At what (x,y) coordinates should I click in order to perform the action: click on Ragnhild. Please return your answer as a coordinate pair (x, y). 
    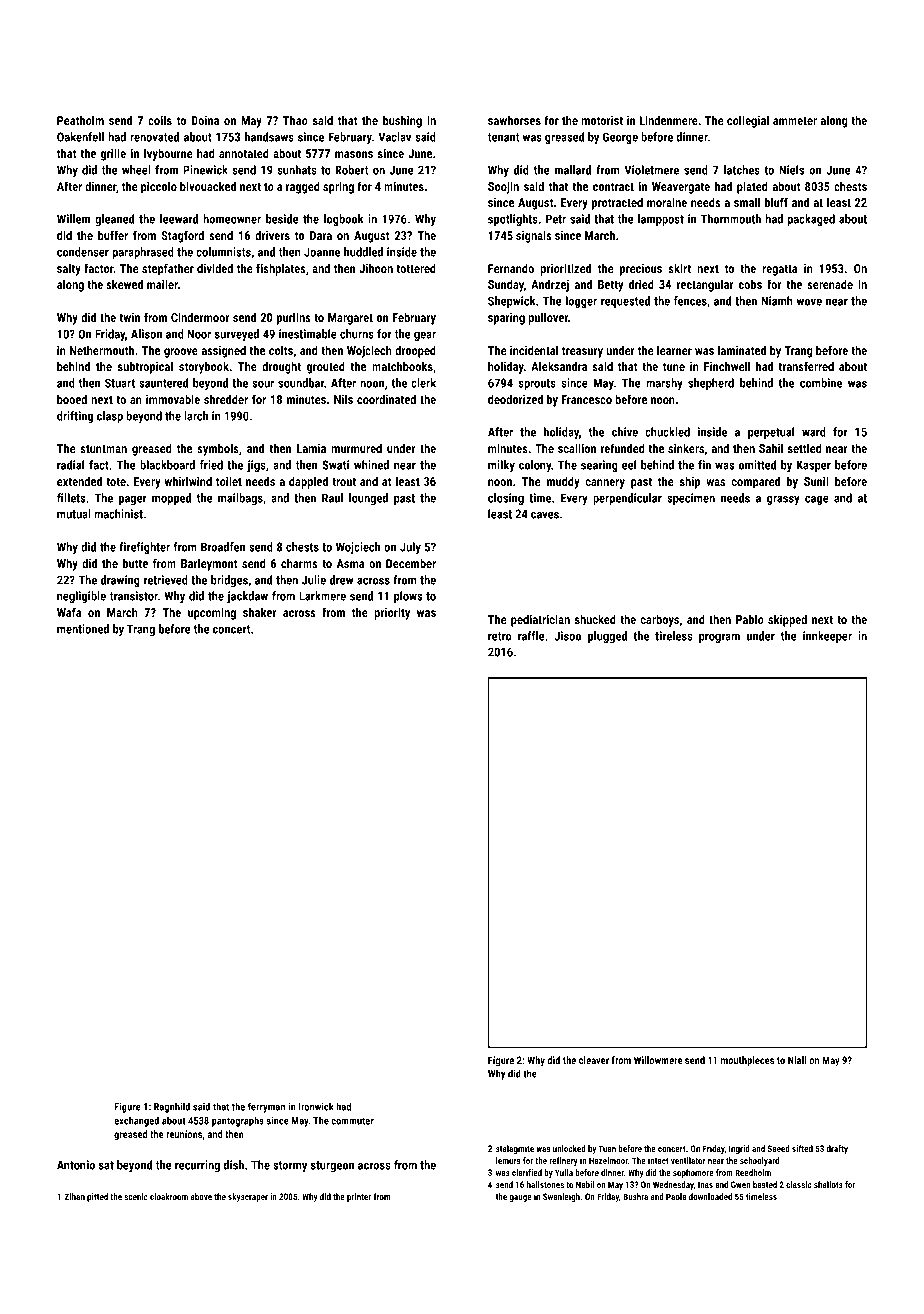
    Looking at the image, I should click on (172, 1107).
